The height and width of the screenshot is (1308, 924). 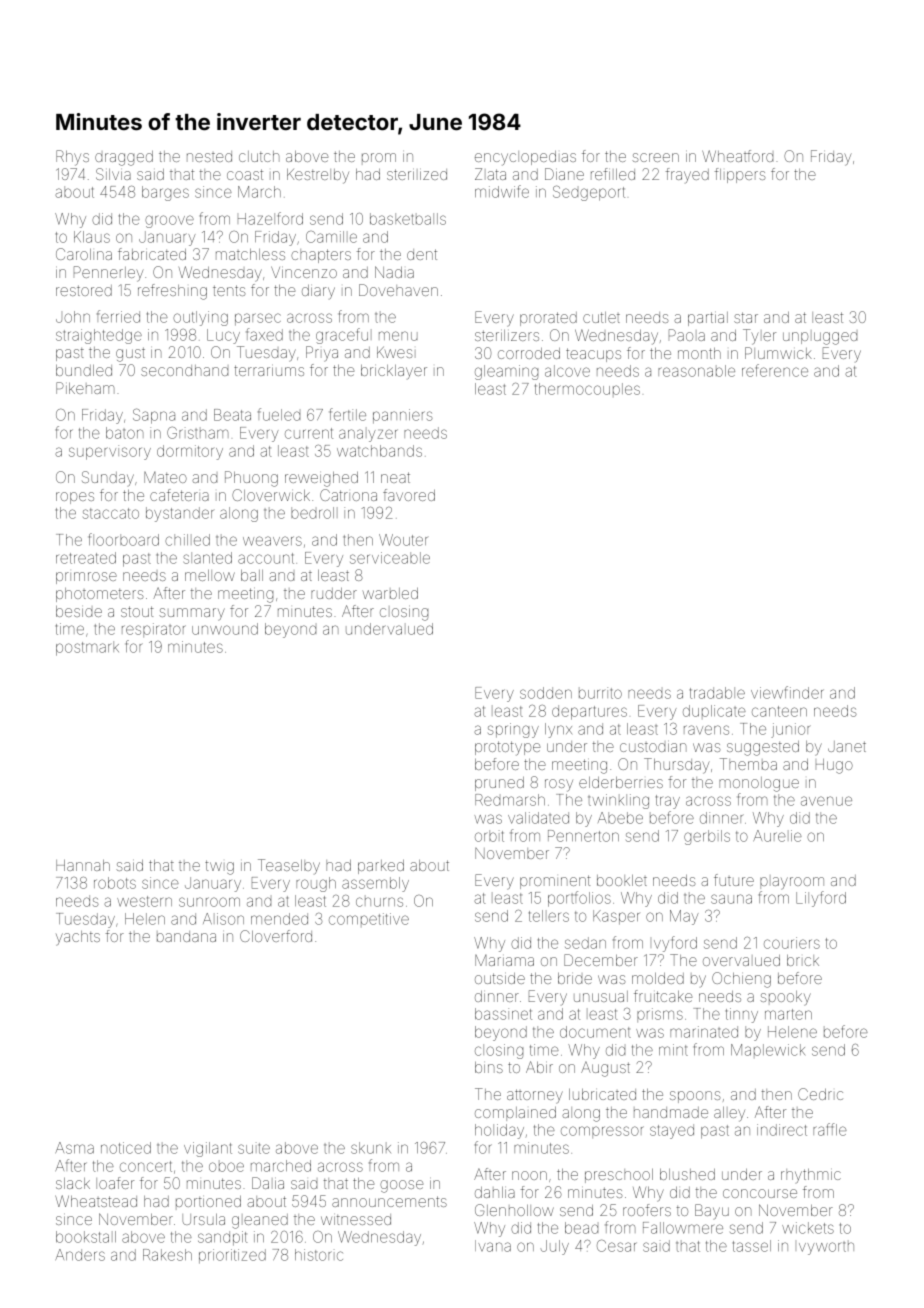 What do you see at coordinates (83, 865) in the screenshot?
I see `Hannah` at bounding box center [83, 865].
